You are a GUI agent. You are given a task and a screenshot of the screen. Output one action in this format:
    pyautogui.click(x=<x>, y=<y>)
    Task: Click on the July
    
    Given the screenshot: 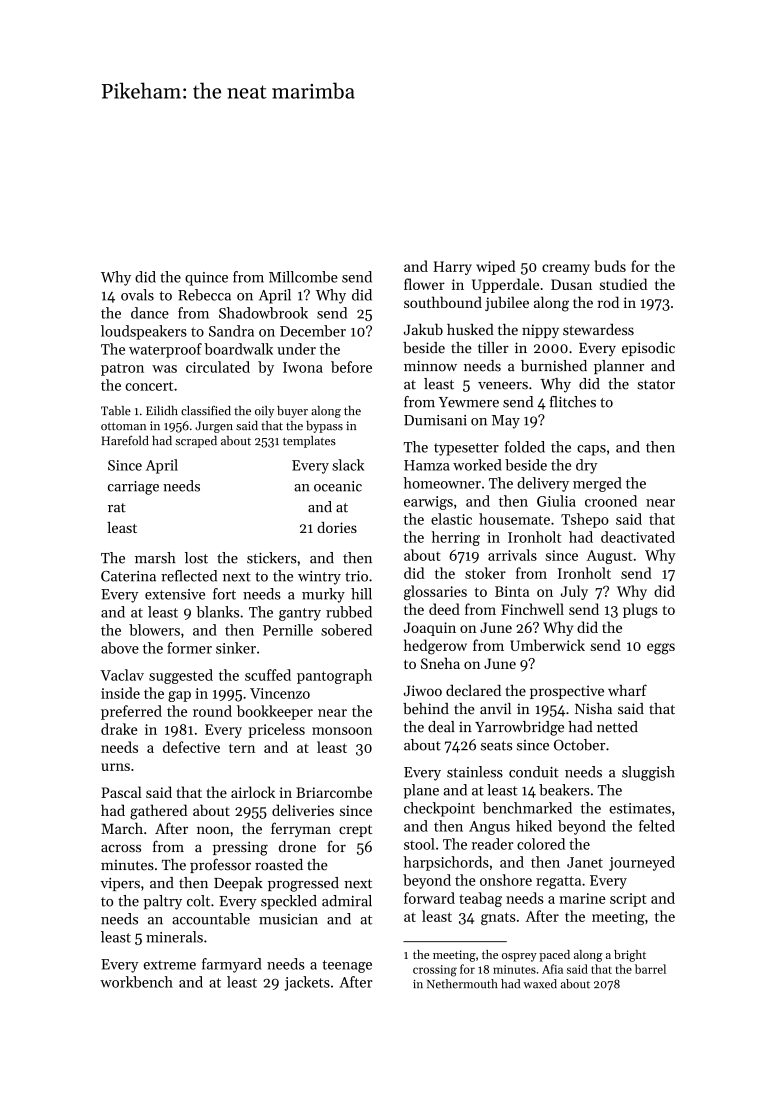 What is the action you would take?
    pyautogui.click(x=574, y=592)
